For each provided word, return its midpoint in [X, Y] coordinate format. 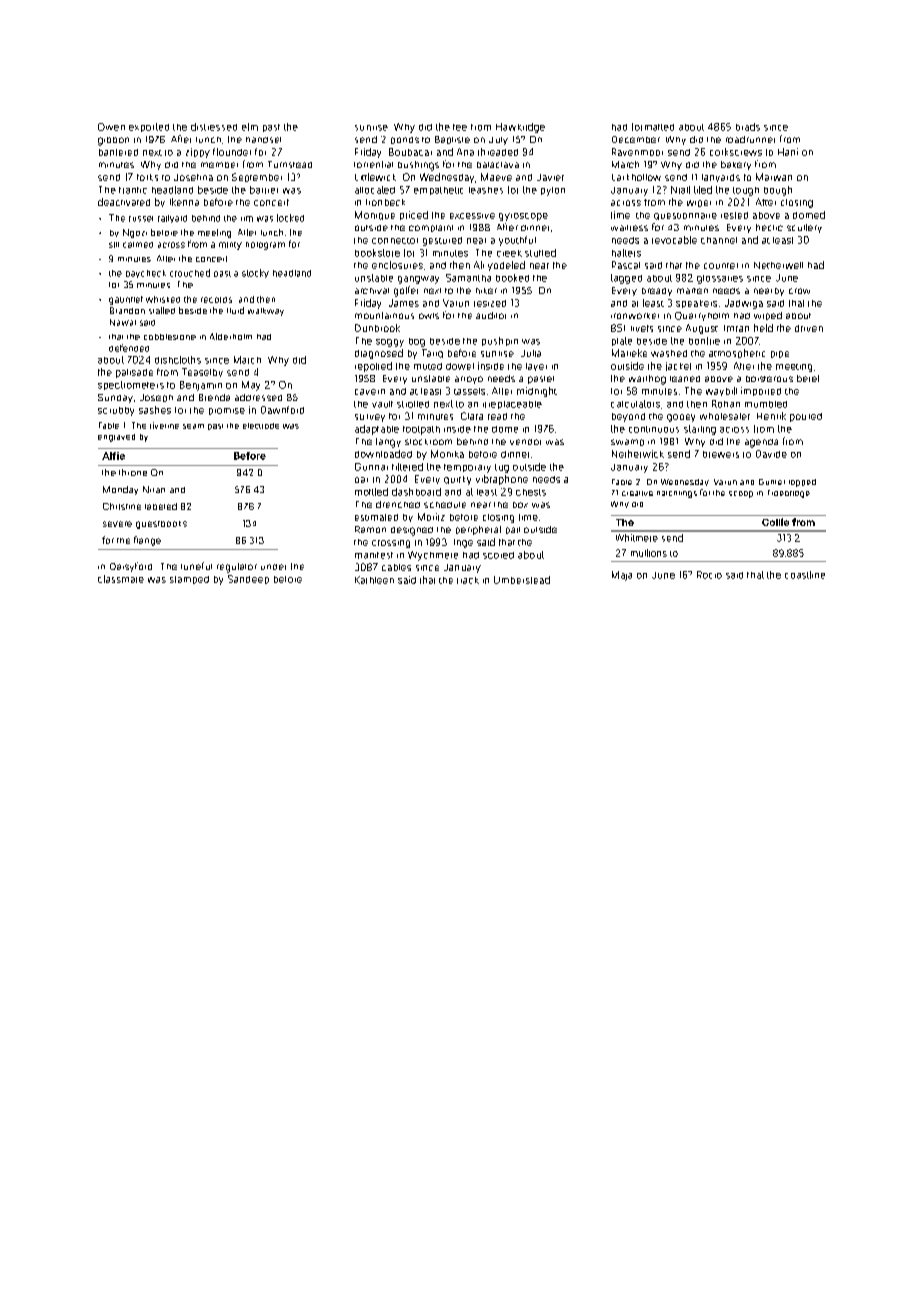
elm [250, 127]
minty [230, 246]
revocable [674, 240]
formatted [653, 127]
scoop [741, 494]
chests [531, 492]
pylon [553, 191]
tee [460, 127]
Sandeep [248, 579]
